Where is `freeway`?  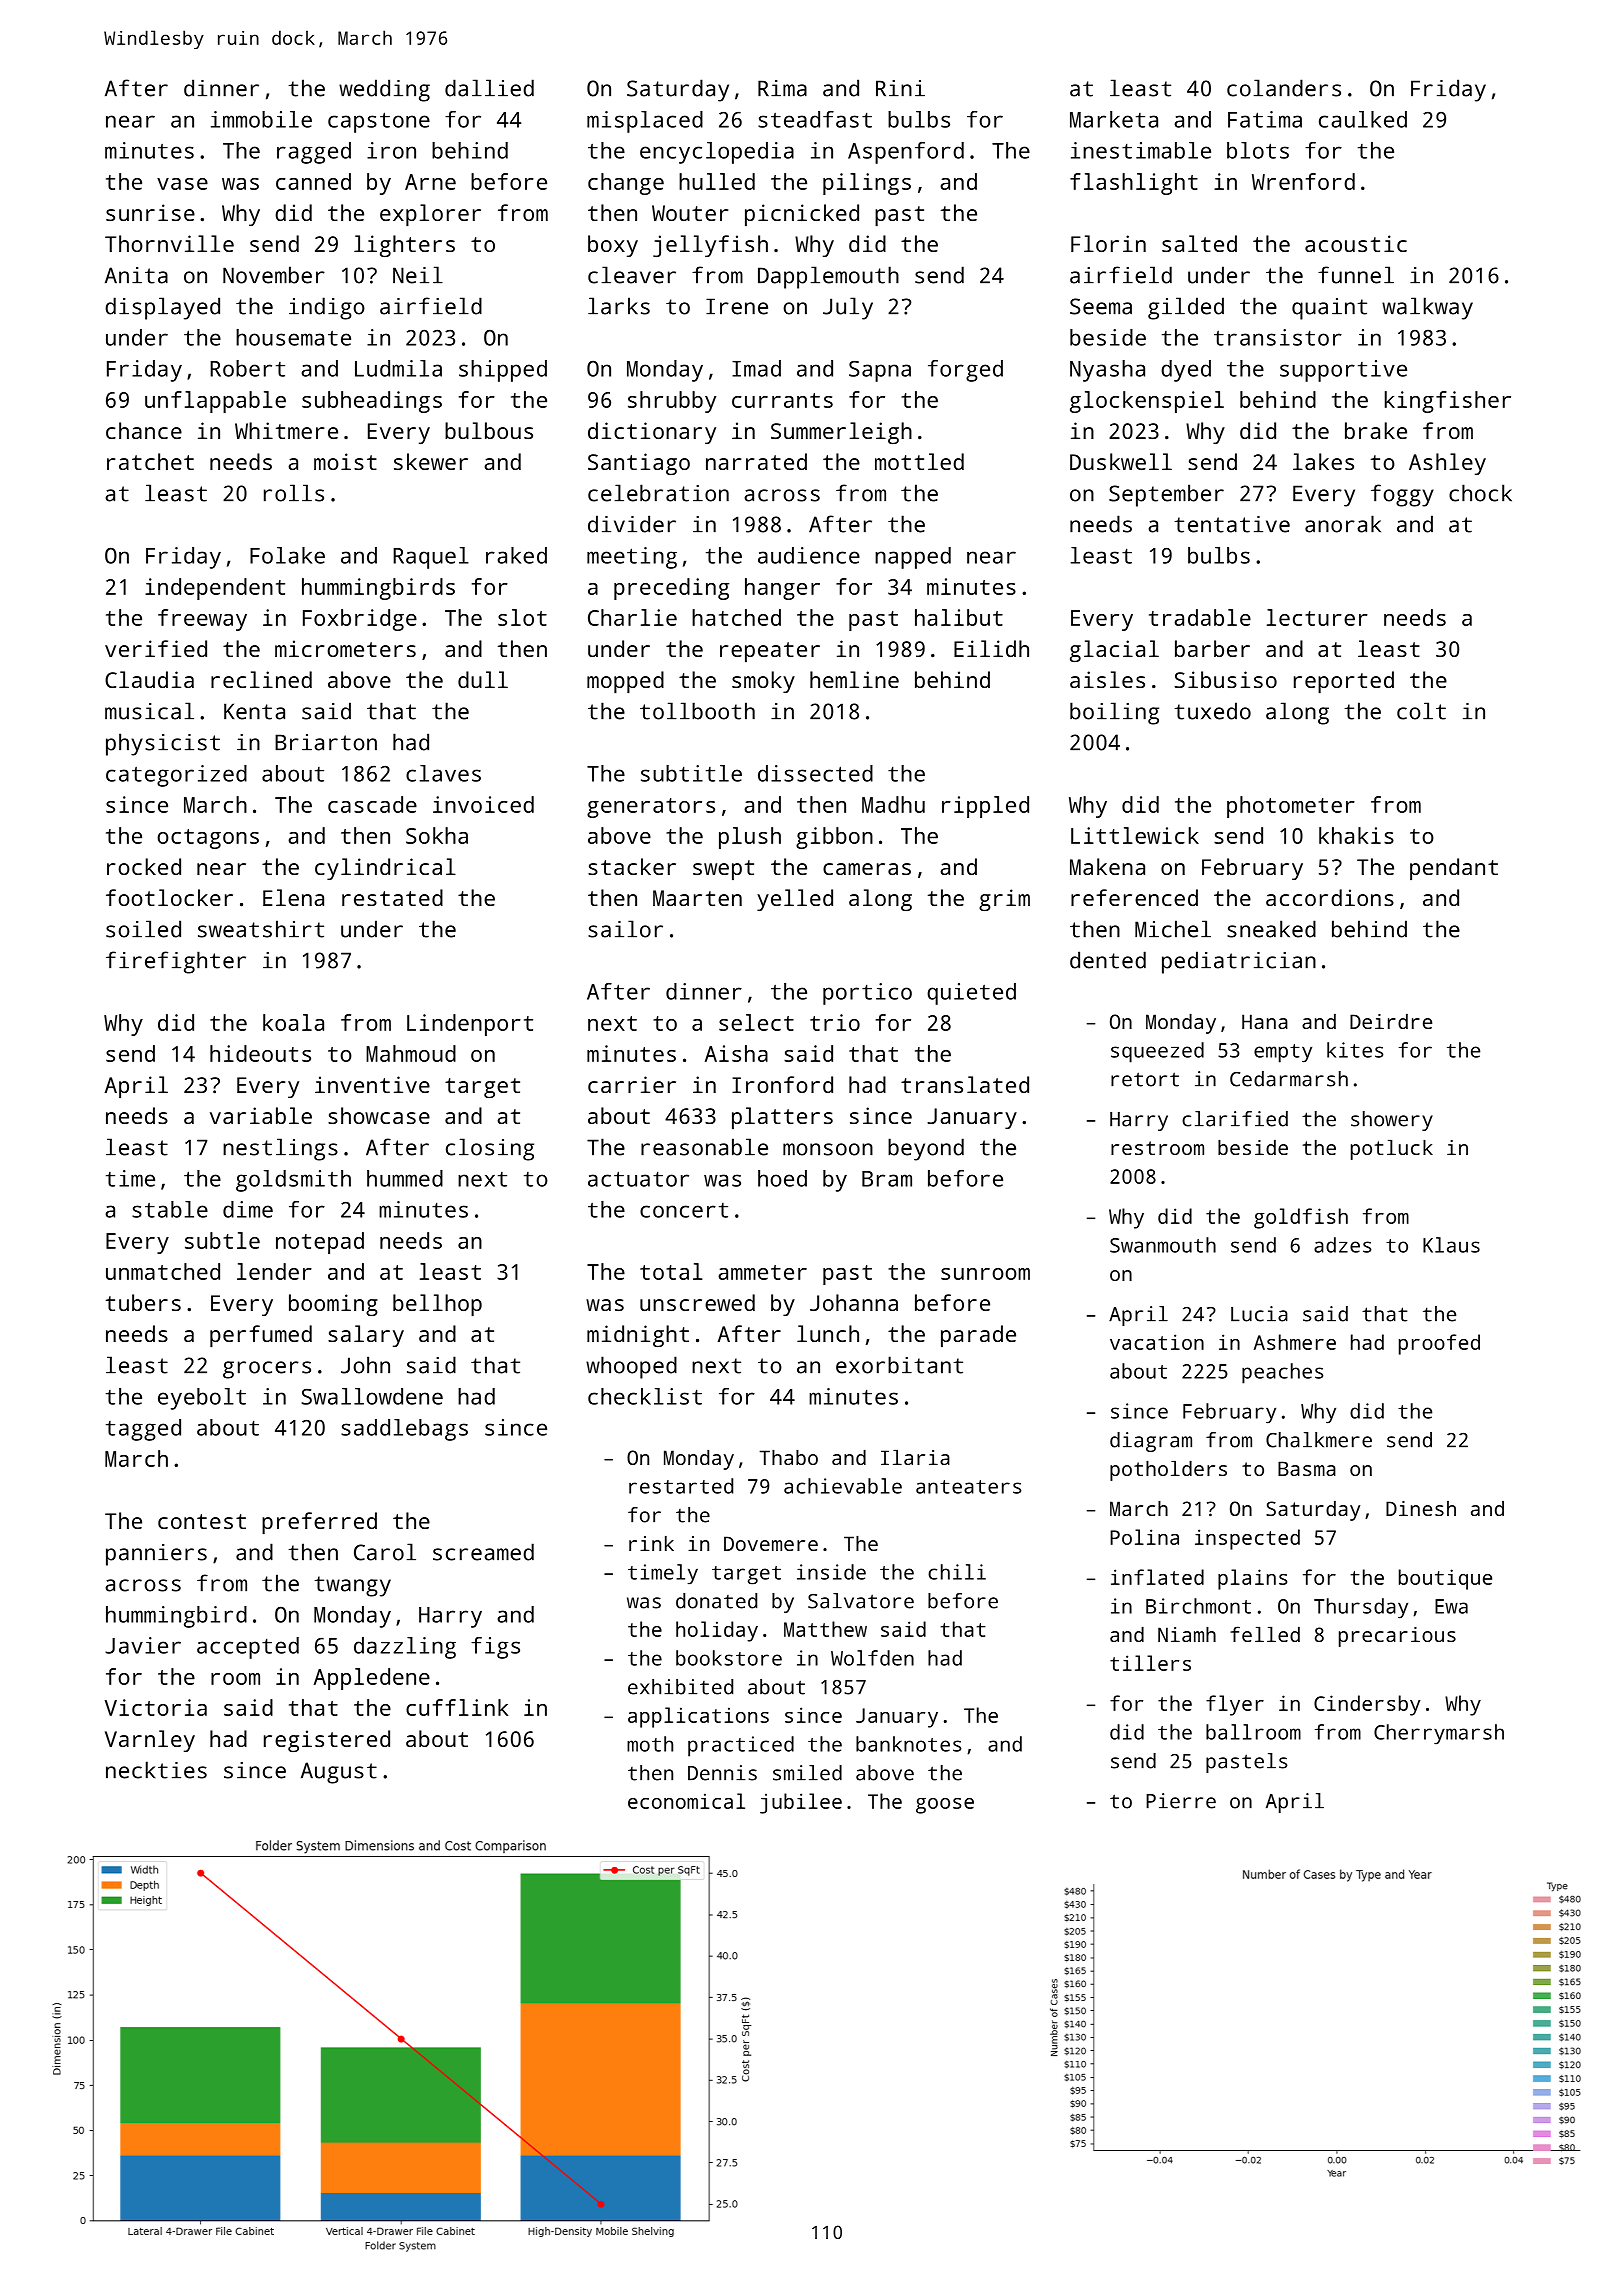
freeway is located at coordinates (202, 620).
